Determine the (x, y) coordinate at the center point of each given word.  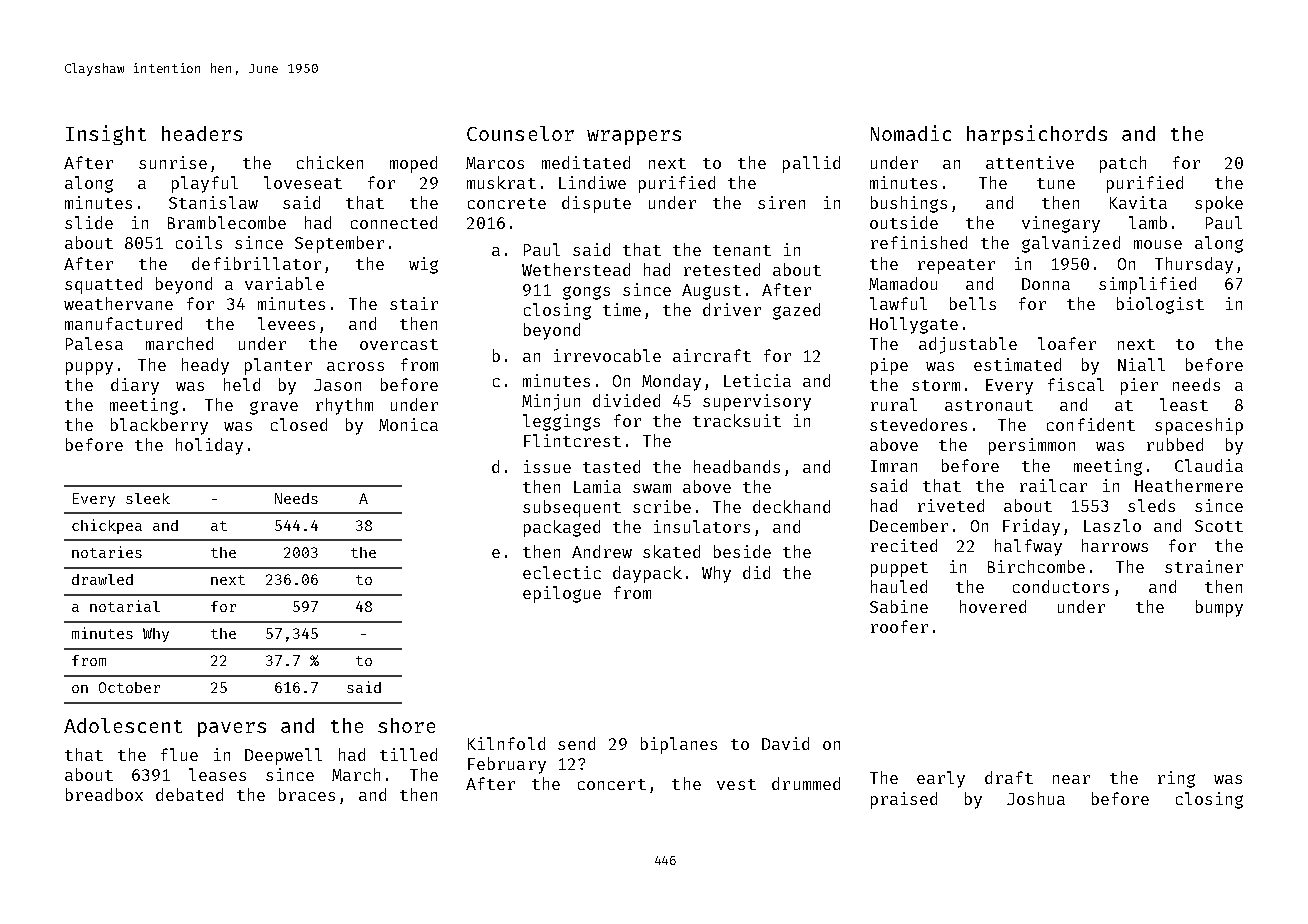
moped (413, 164)
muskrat (501, 182)
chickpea (107, 526)
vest (736, 784)
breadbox (104, 794)
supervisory (757, 402)
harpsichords (1037, 135)
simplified (1147, 285)
